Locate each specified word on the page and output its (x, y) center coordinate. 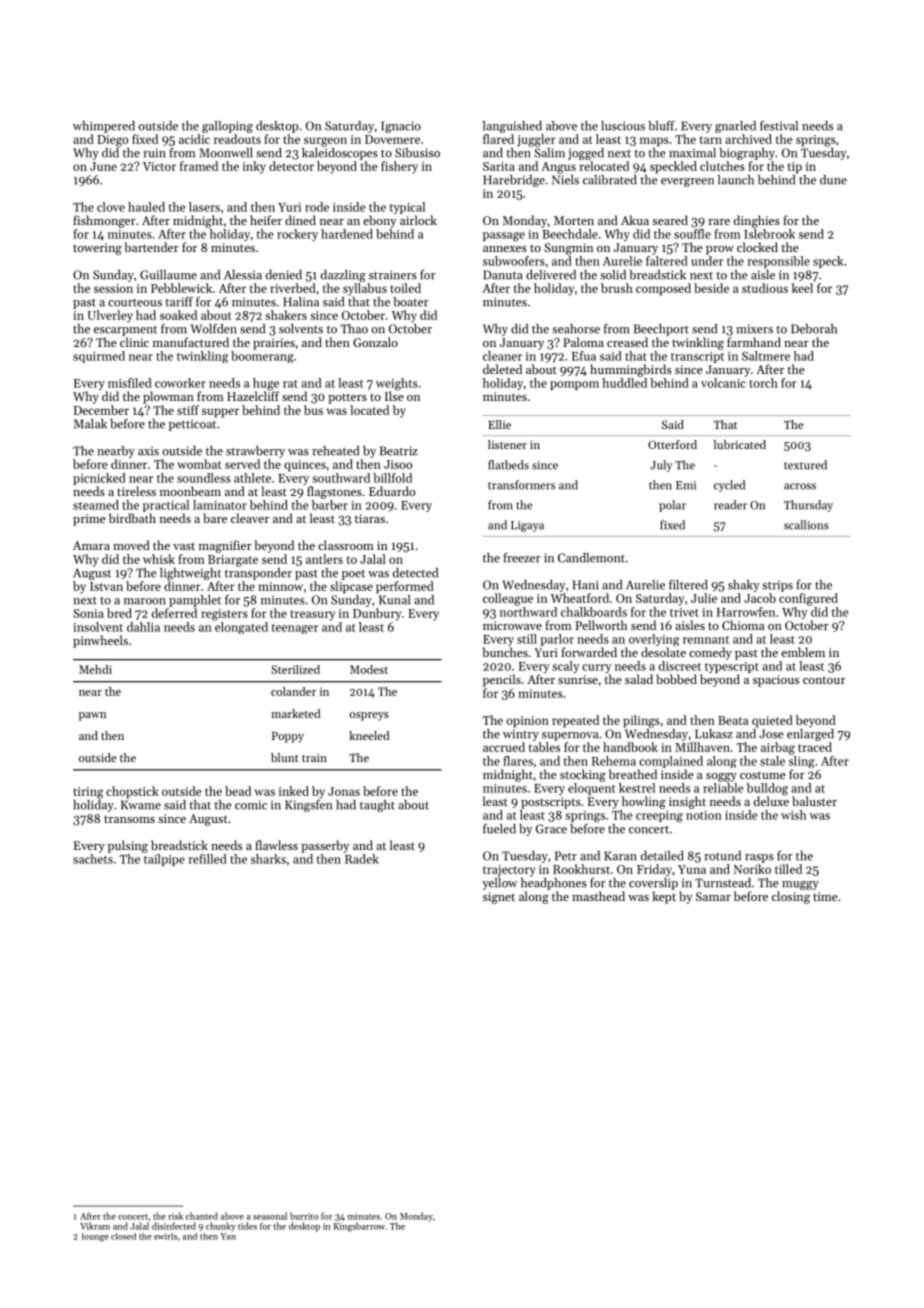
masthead (598, 896)
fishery (399, 167)
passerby (325, 846)
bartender (151, 247)
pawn (93, 716)
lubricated (740, 444)
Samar (713, 896)
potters (347, 398)
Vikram (95, 1226)
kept (664, 897)
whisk (159, 559)
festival (779, 126)
